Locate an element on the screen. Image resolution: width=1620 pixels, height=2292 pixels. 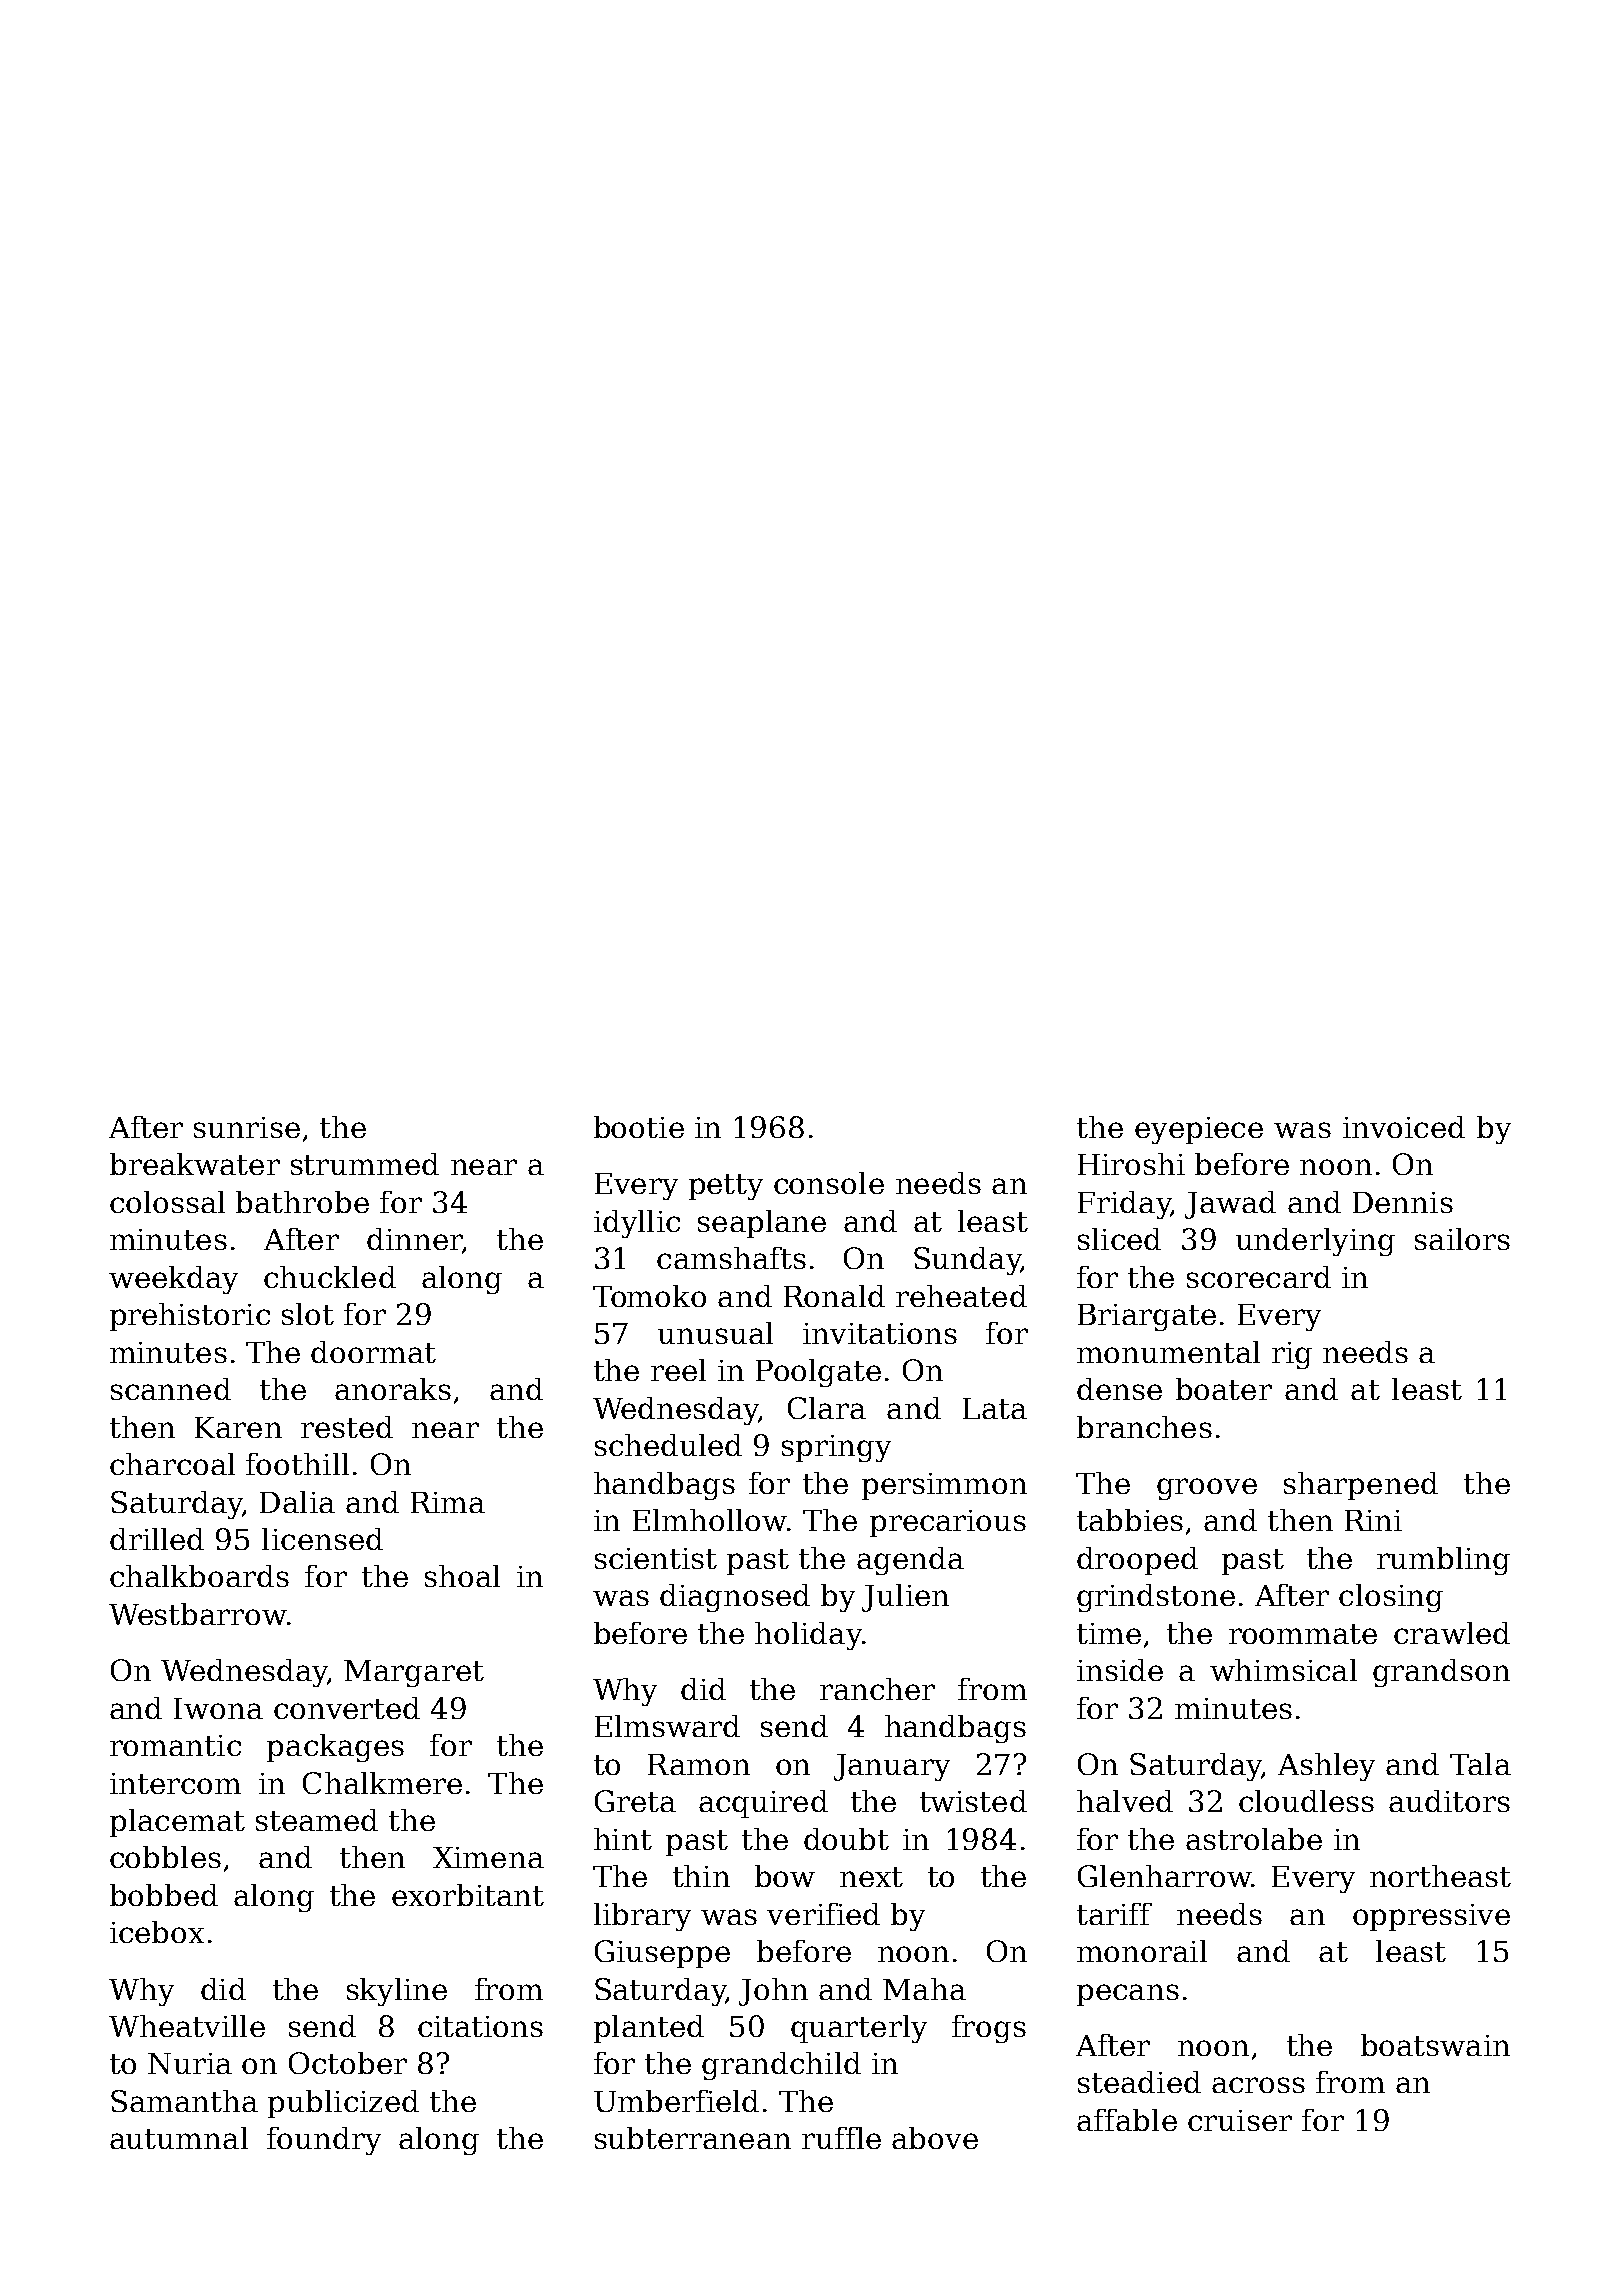
shoal is located at coordinates (462, 1576).
